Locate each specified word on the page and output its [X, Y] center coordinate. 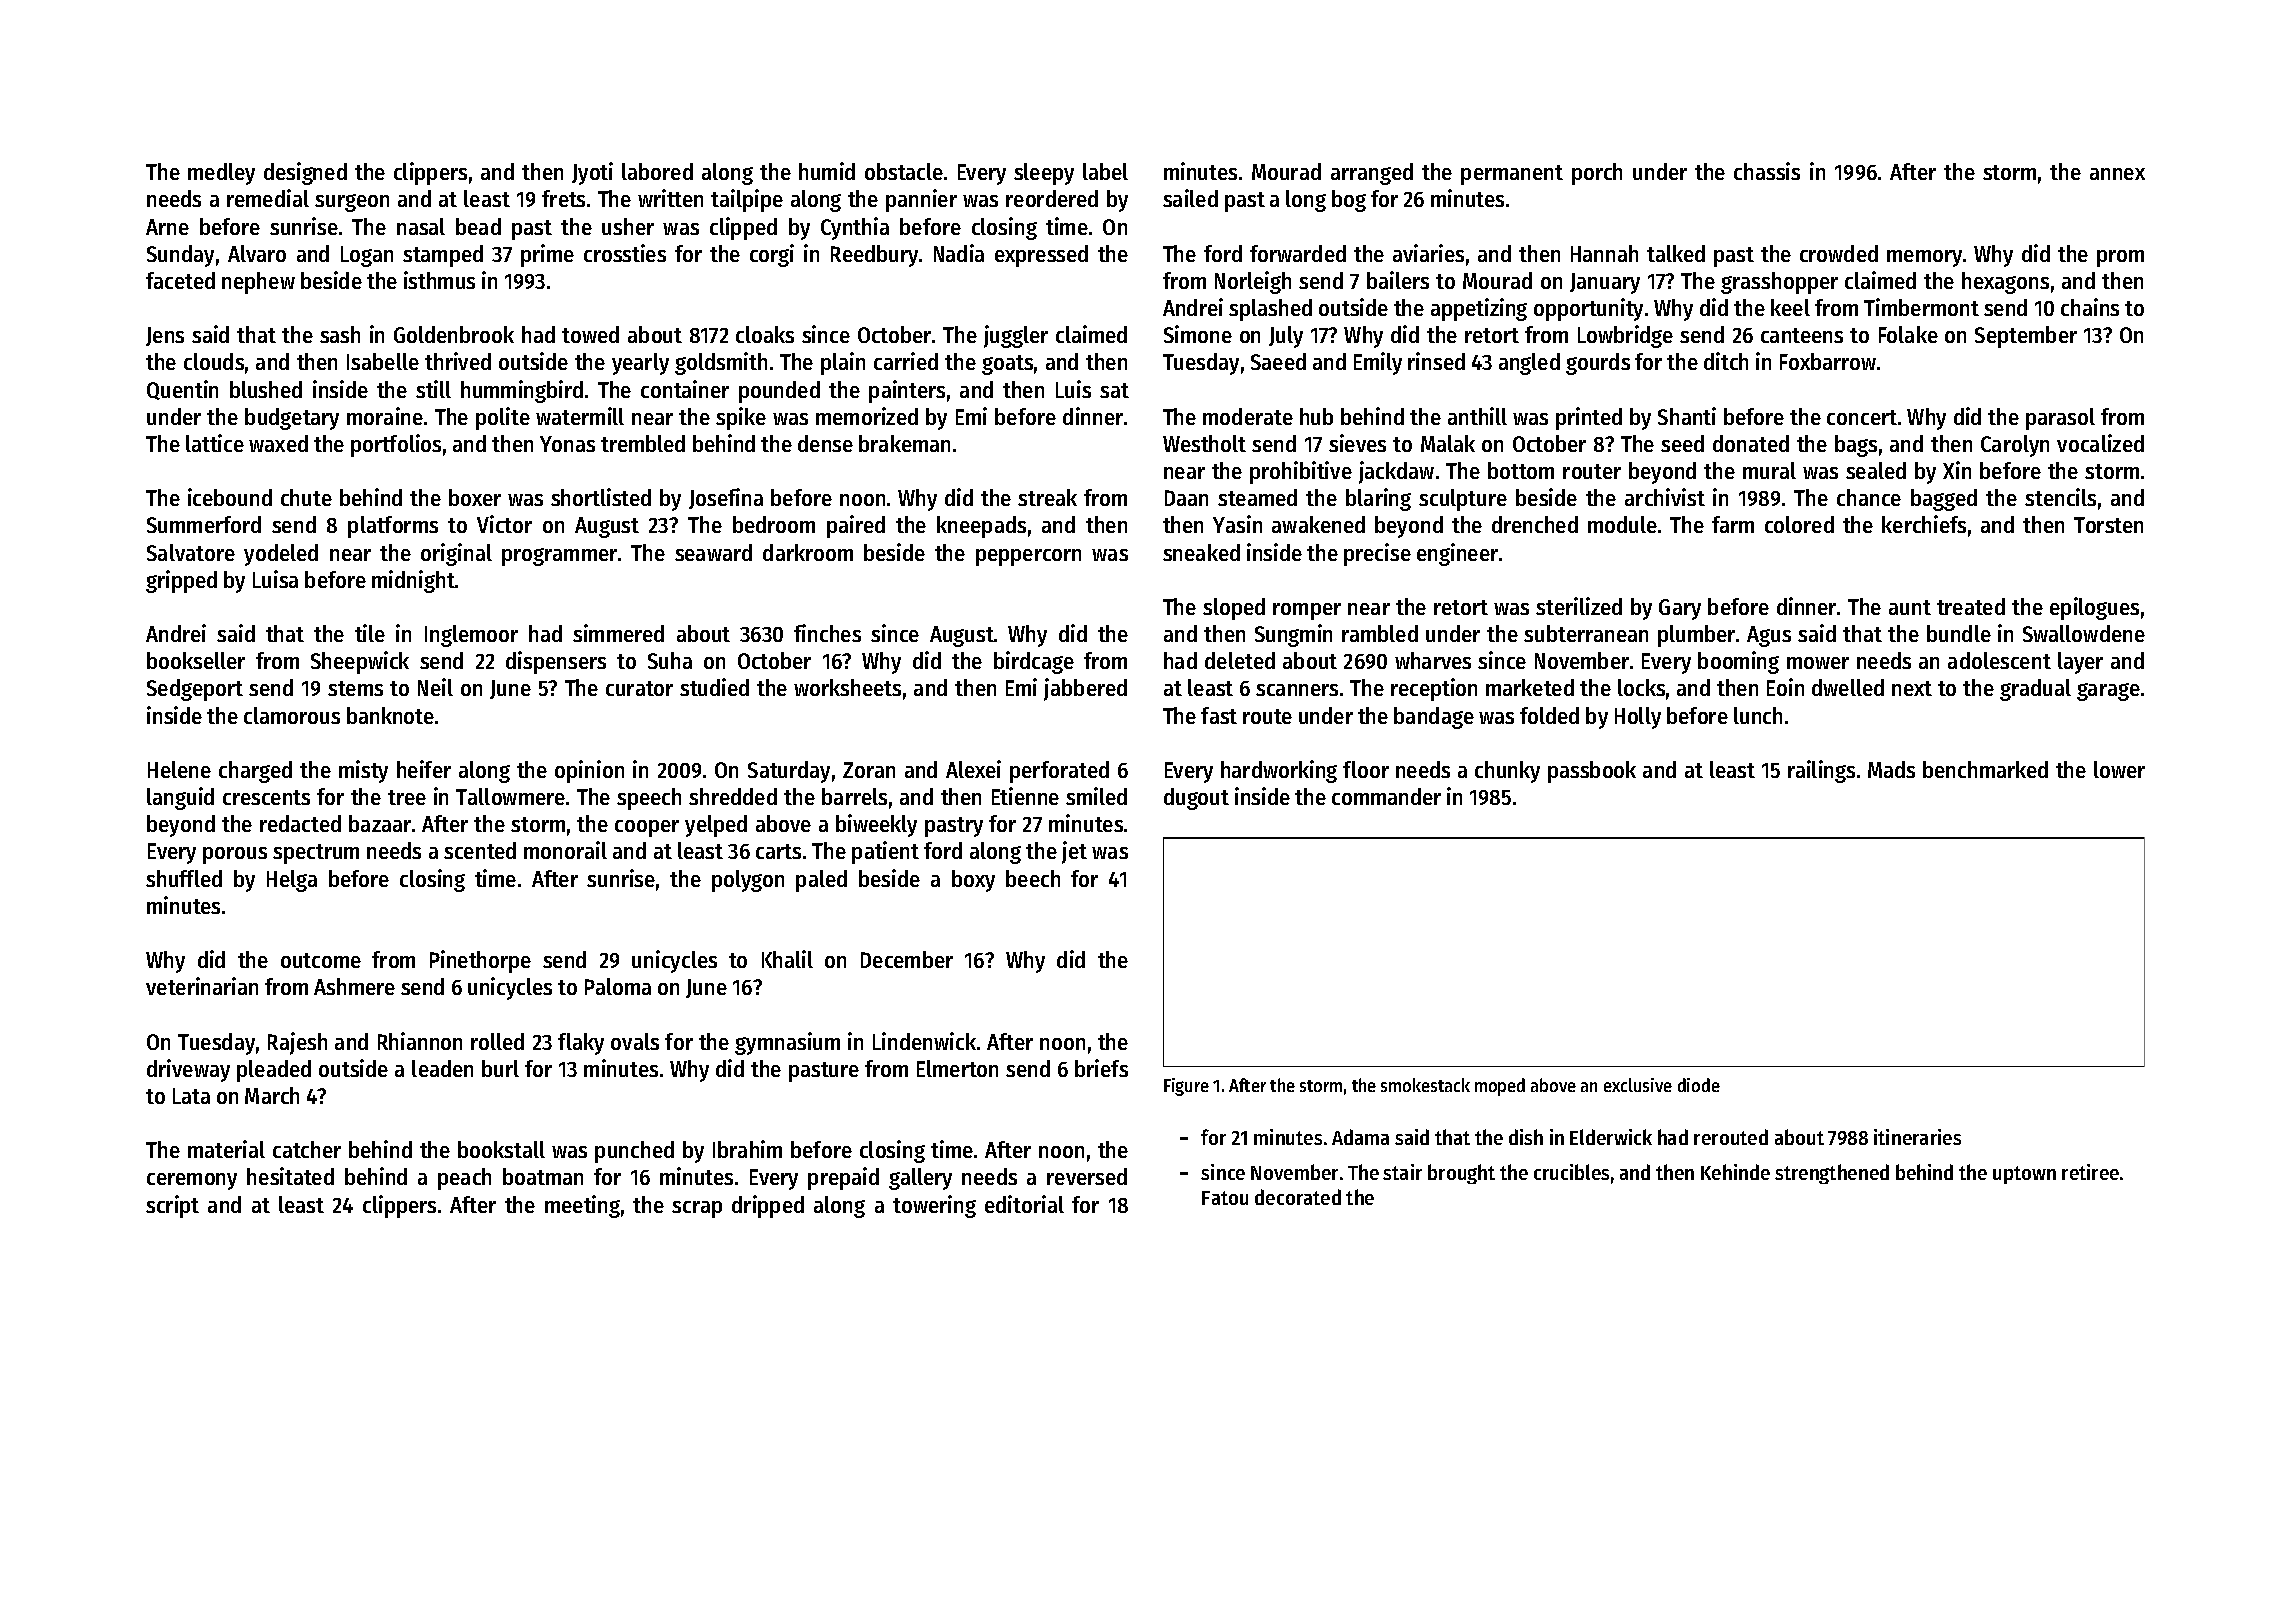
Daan [1186, 498]
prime [547, 255]
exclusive [1638, 1085]
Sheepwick [360, 662]
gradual [2035, 690]
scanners [1297, 690]
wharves [1433, 660]
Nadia [959, 253]
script [172, 1206]
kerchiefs [1924, 524]
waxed [278, 443]
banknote [390, 715]
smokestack [1425, 1085]
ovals [635, 1041]
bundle [1959, 633]
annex [2117, 174]
